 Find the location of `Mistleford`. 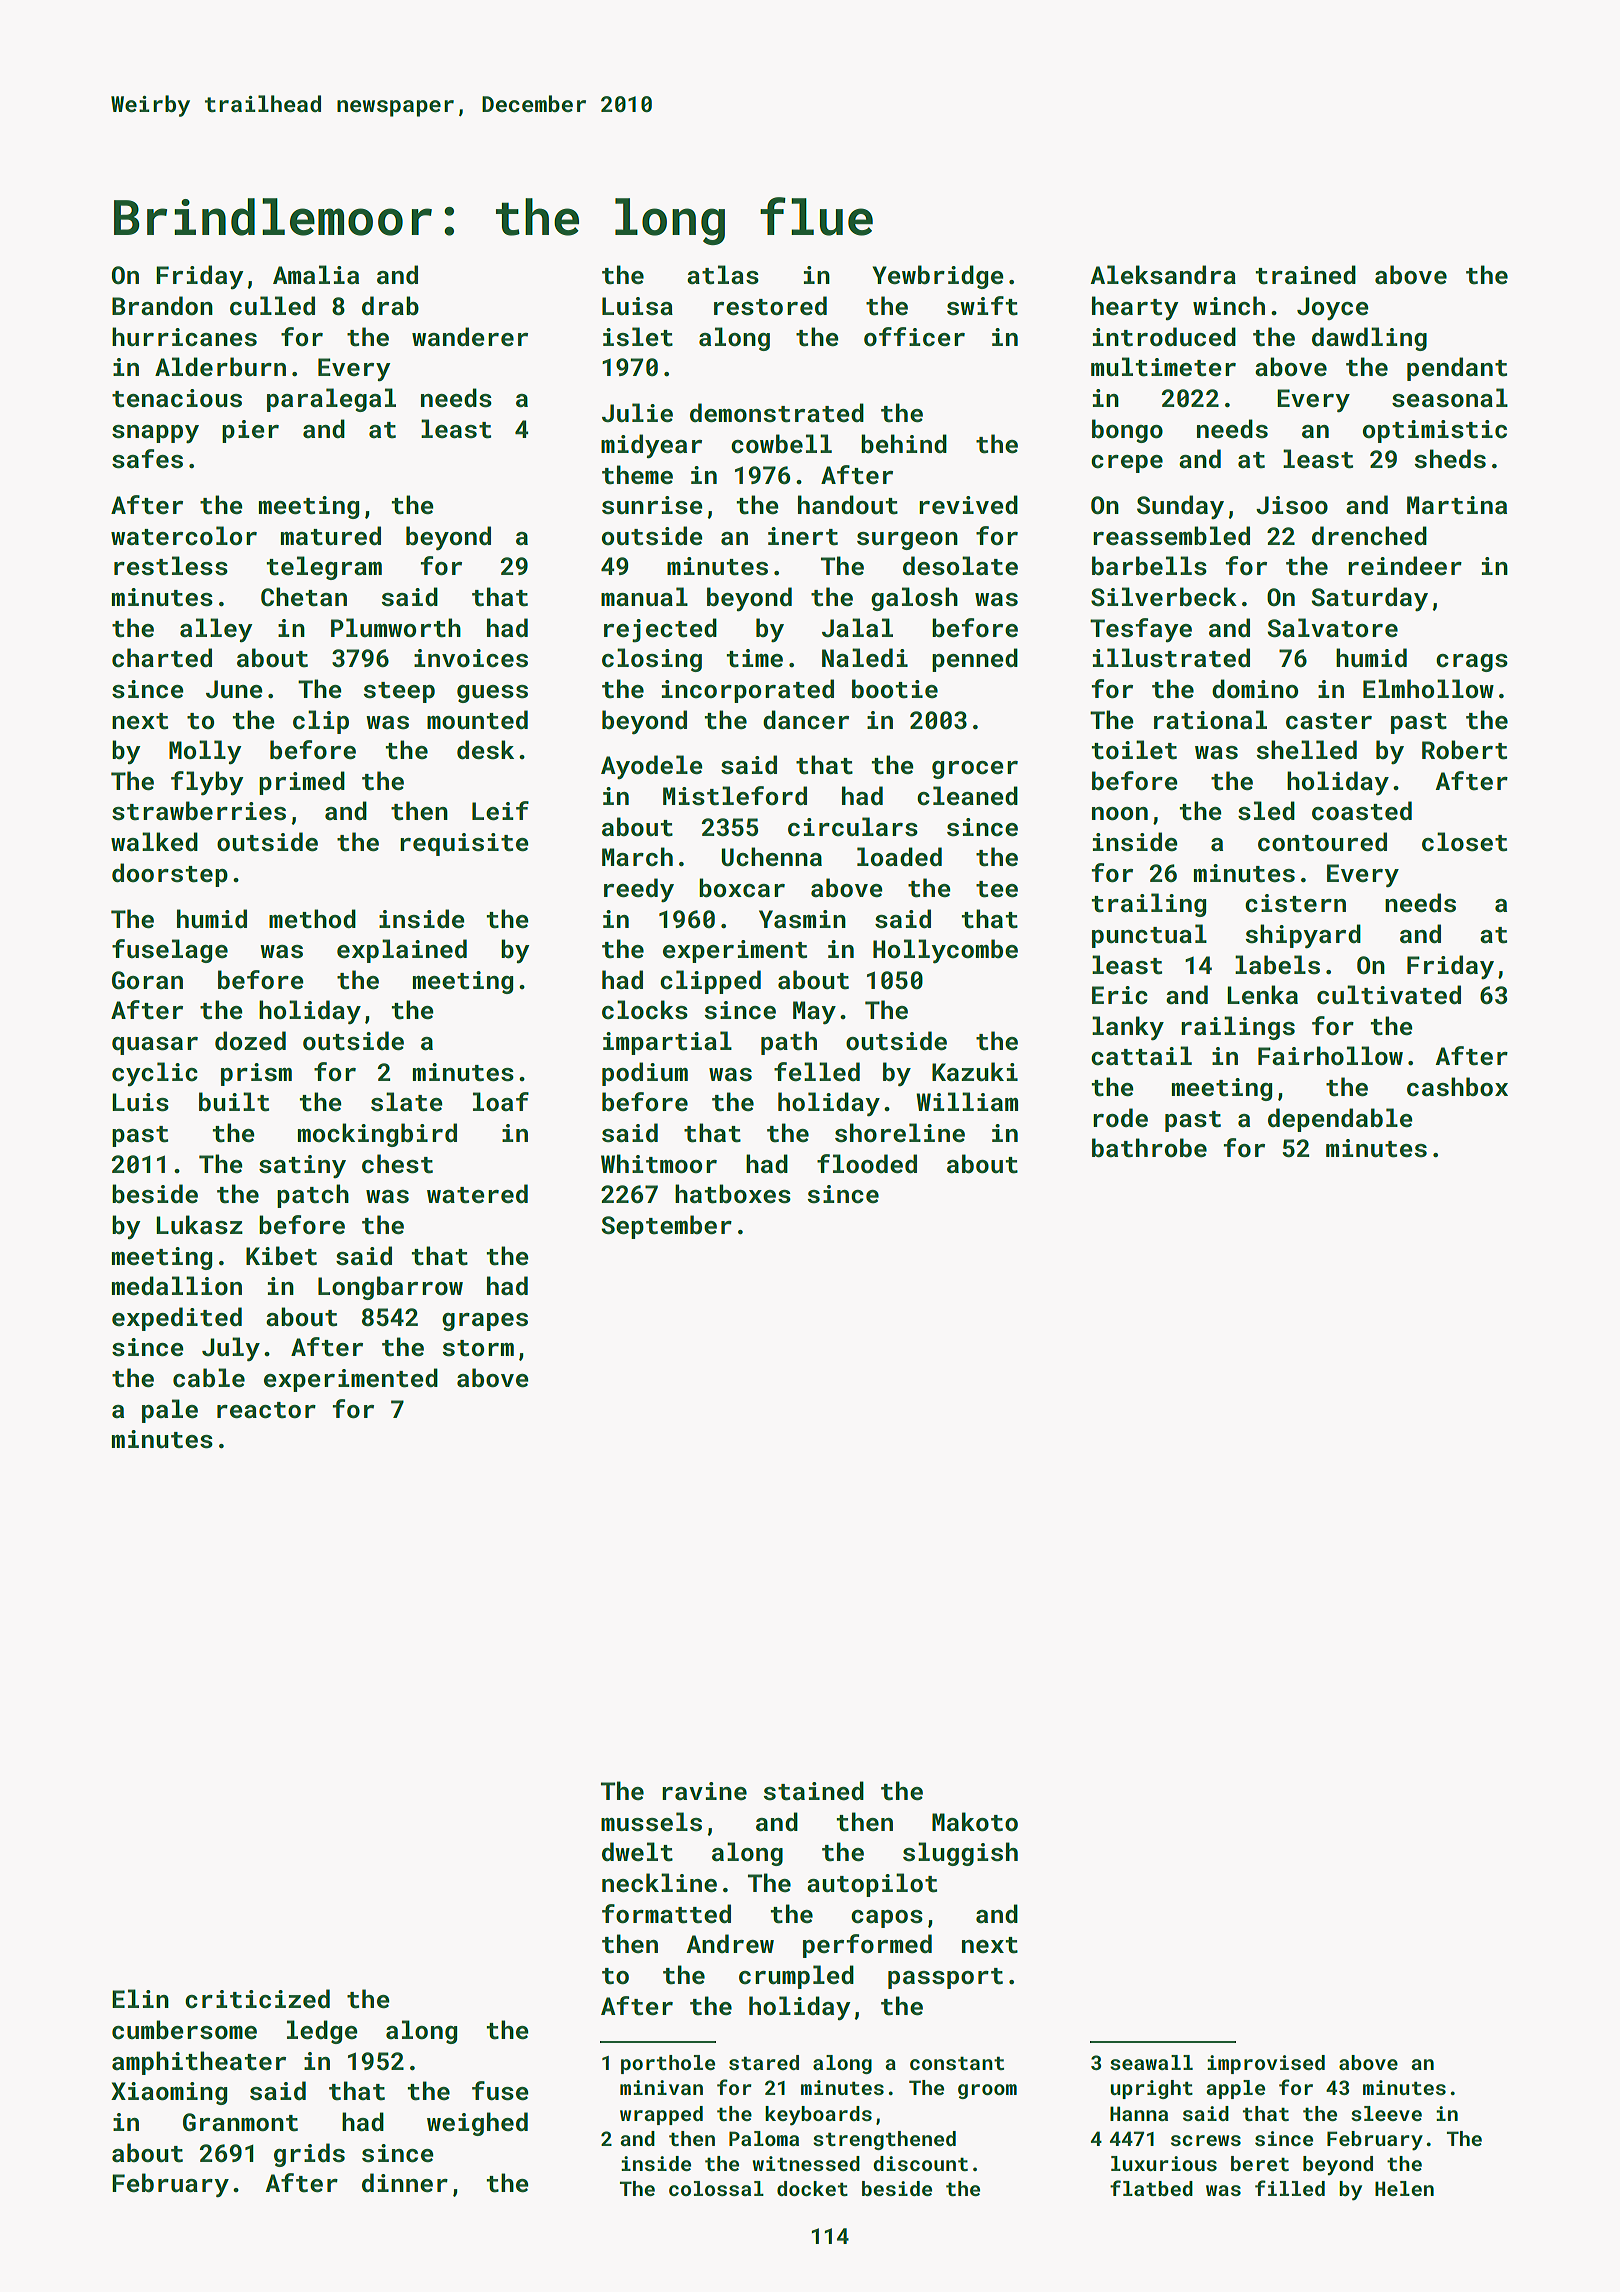

Mistleford is located at coordinates (735, 796).
